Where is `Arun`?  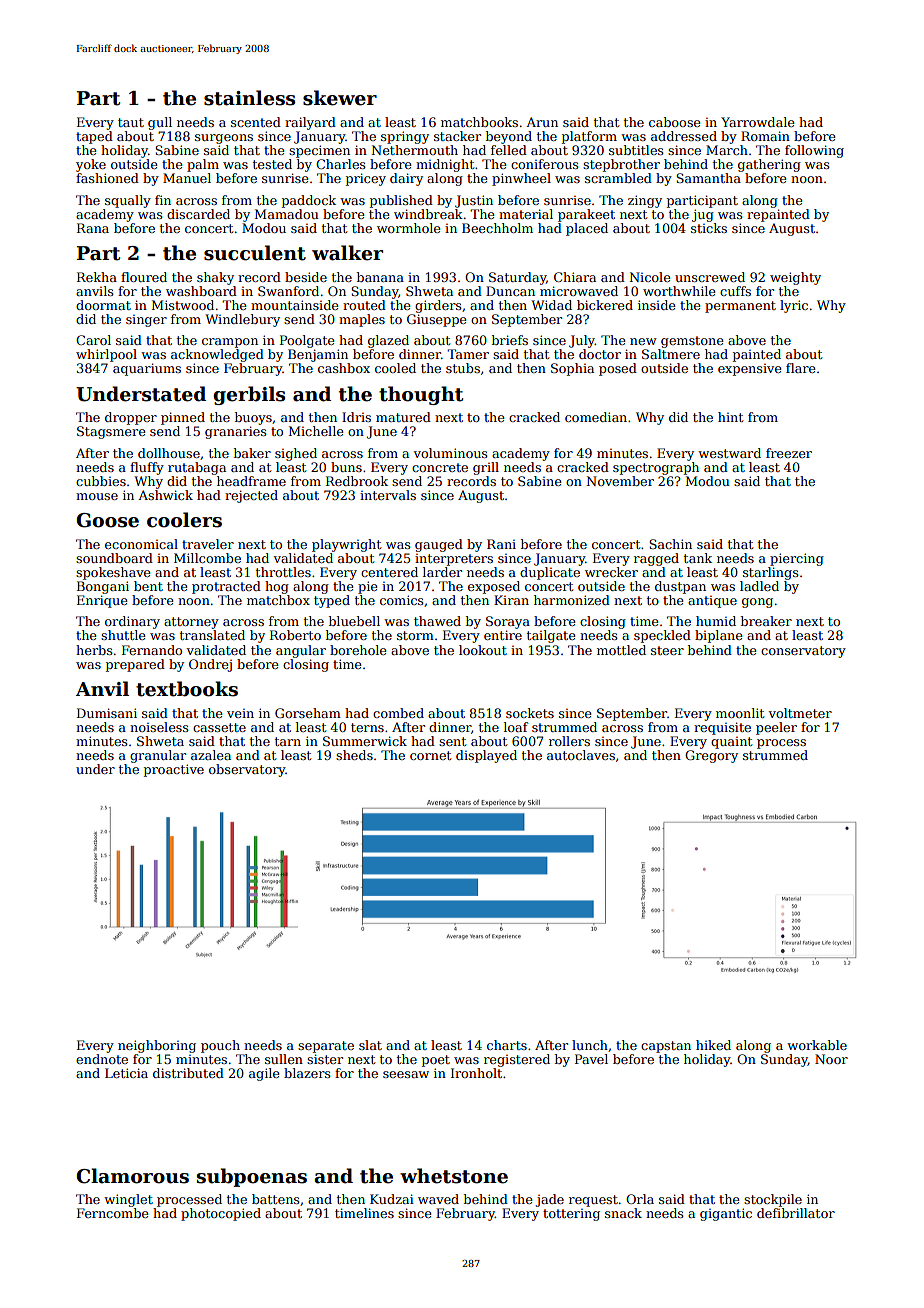
Arun is located at coordinates (542, 122).
